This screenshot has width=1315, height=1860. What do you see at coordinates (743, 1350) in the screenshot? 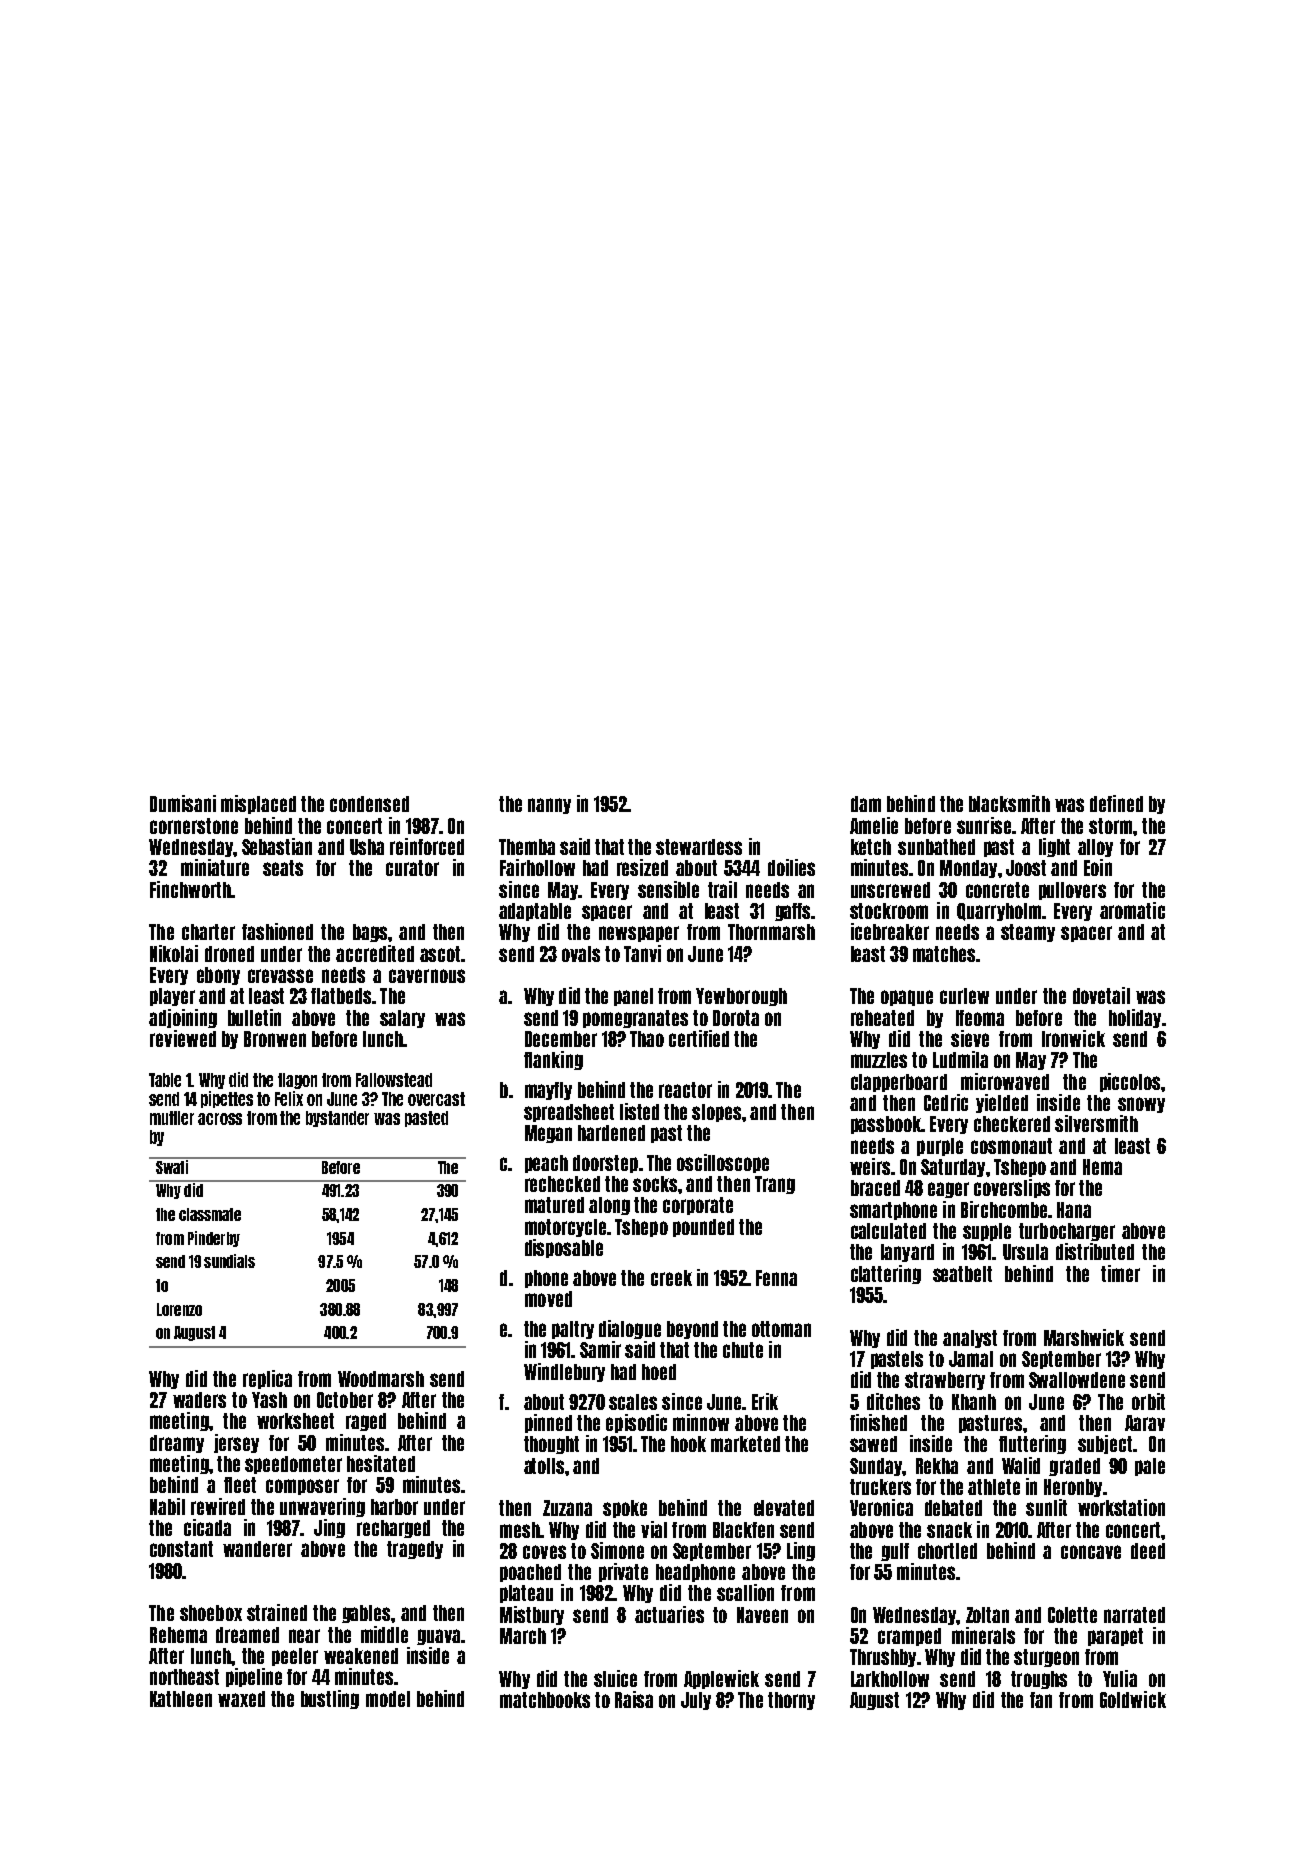
I see `chute` at bounding box center [743, 1350].
